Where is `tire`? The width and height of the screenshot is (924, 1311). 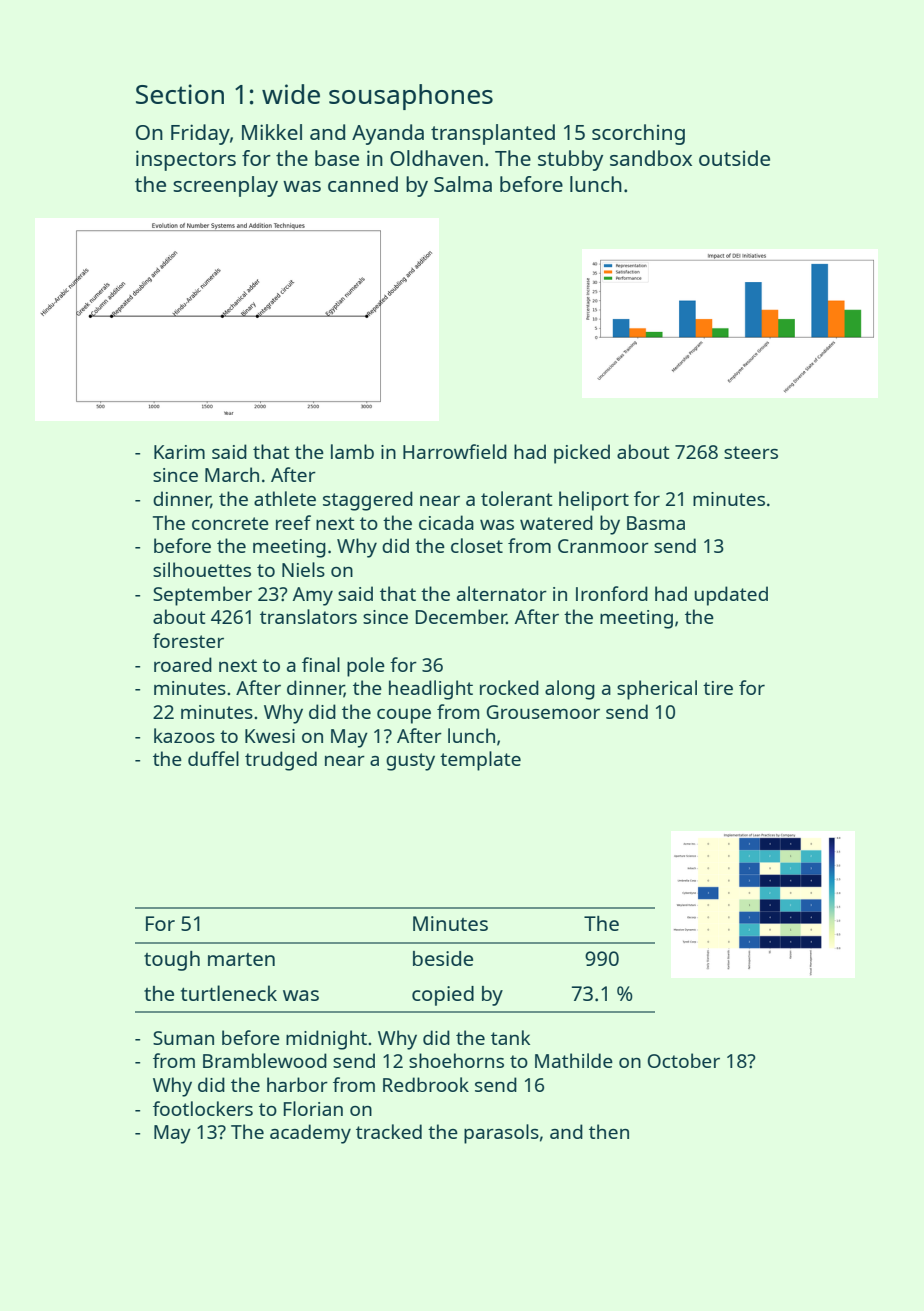 tire is located at coordinates (718, 688).
